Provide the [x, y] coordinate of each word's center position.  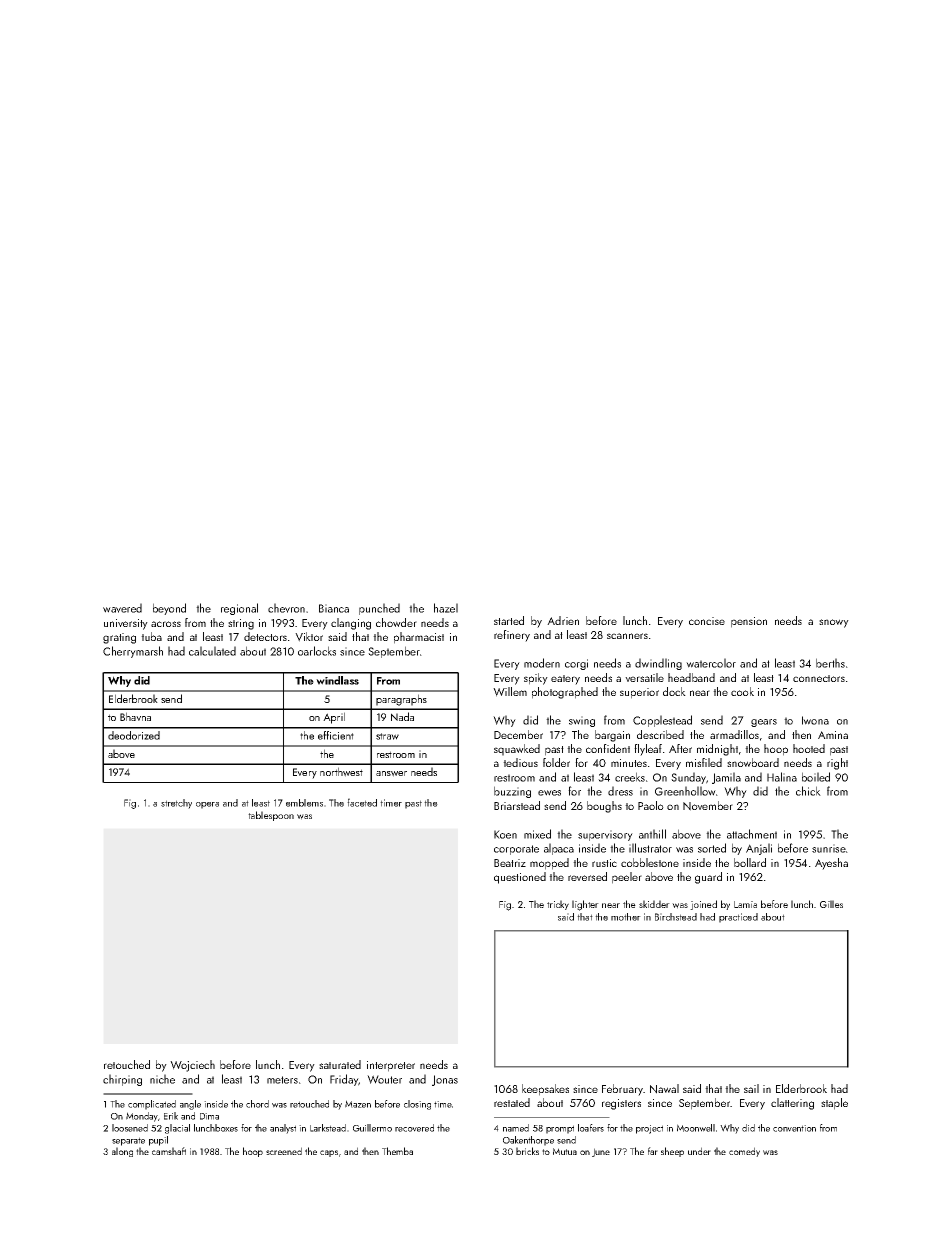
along [122, 1152]
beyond [169, 609]
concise [707, 621]
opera [207, 805]
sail [751, 1088]
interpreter [391, 1066]
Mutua [565, 1151]
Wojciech [192, 1066]
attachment [752, 834]
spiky [536, 679]
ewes [549, 793]
